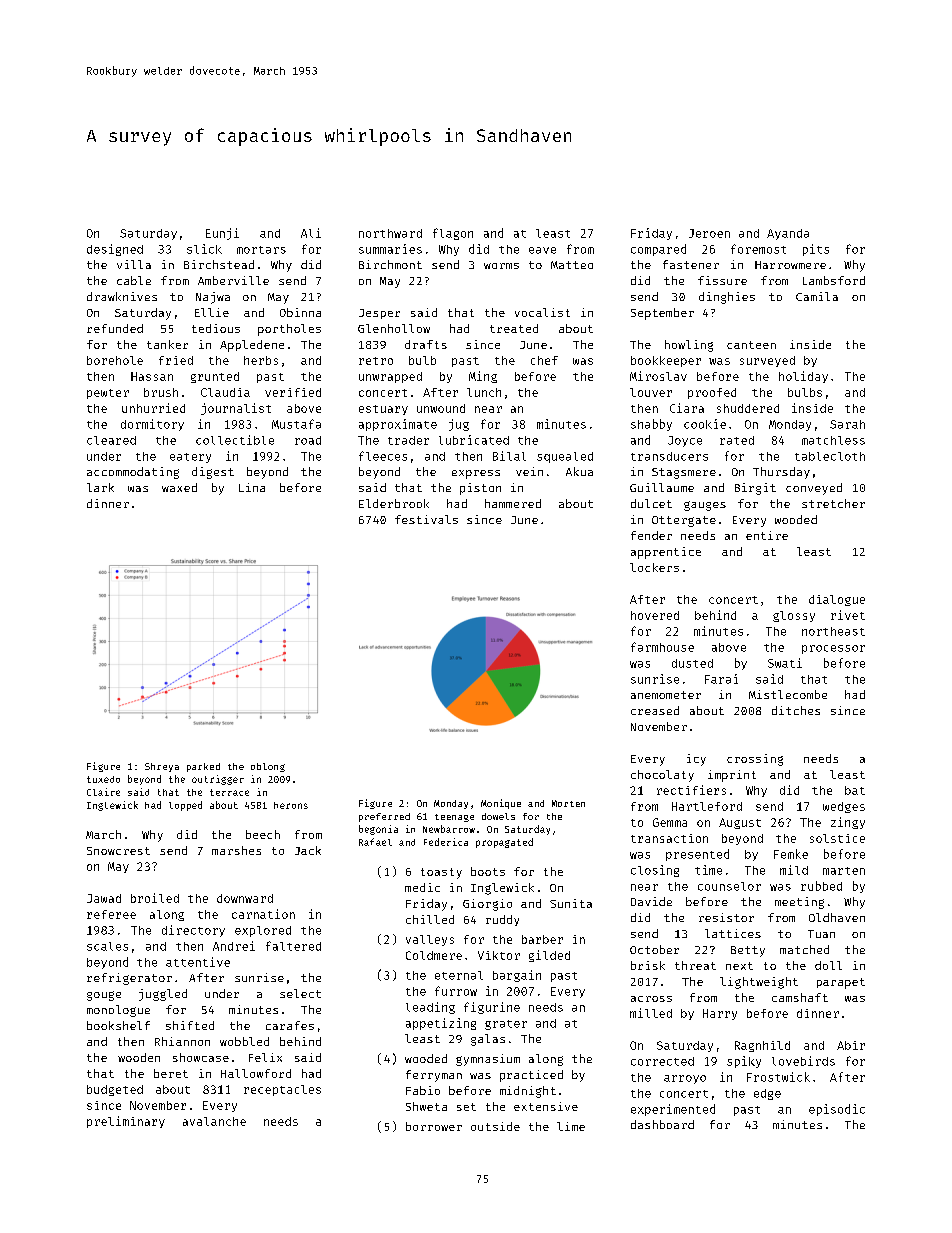  Describe the element at coordinates (837, 1110) in the screenshot. I see `episodic` at that location.
